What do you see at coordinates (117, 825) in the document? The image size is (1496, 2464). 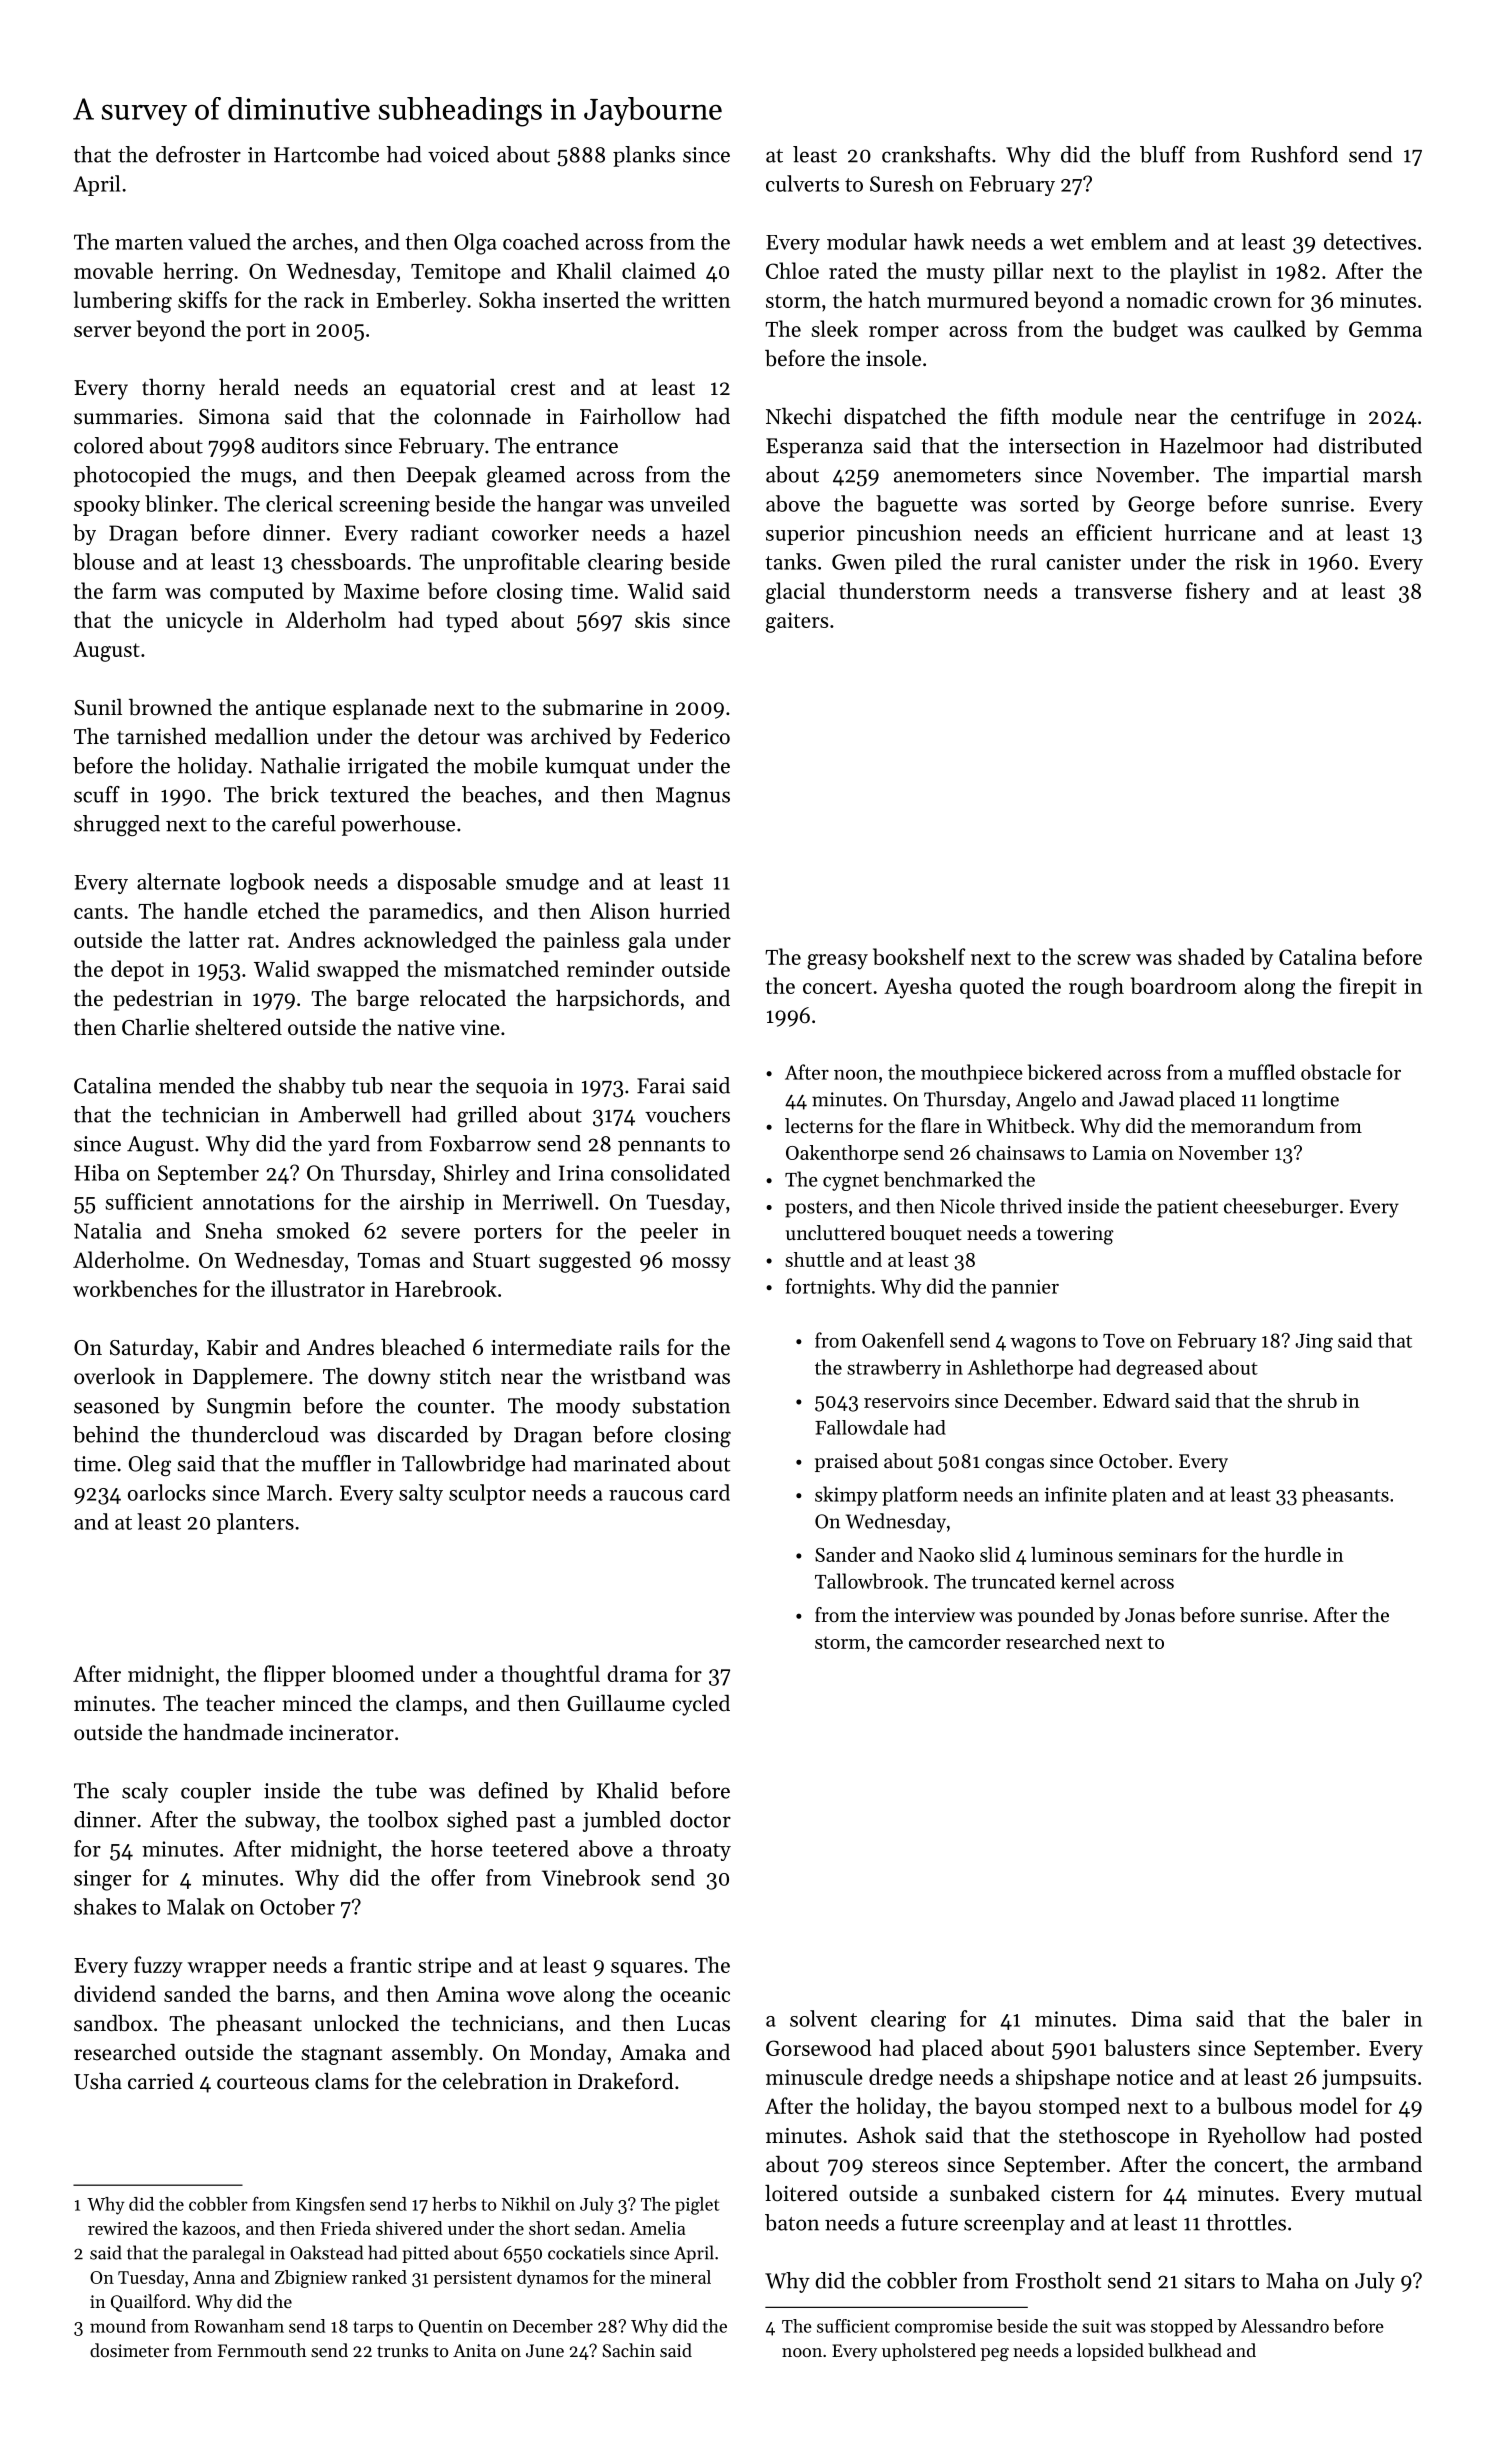 I see `shrugged` at bounding box center [117, 825].
